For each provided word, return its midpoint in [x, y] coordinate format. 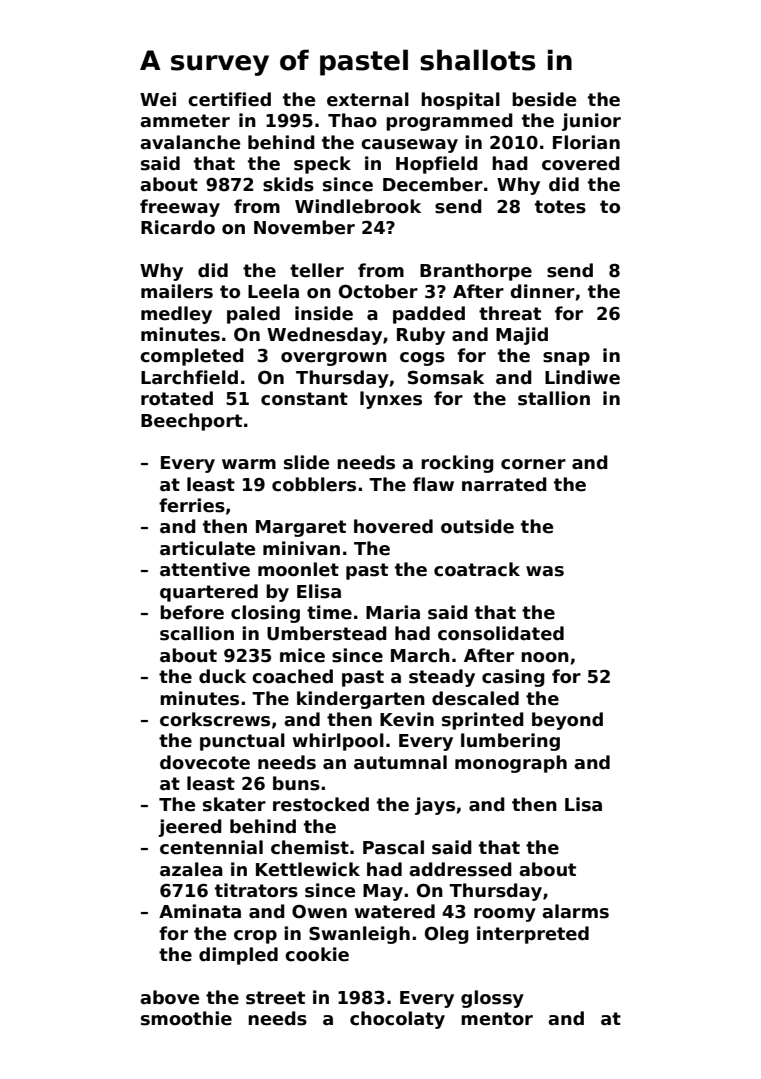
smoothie [186, 1018]
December [433, 184]
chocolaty [397, 1020]
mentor [497, 1019]
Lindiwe [582, 377]
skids [288, 184]
